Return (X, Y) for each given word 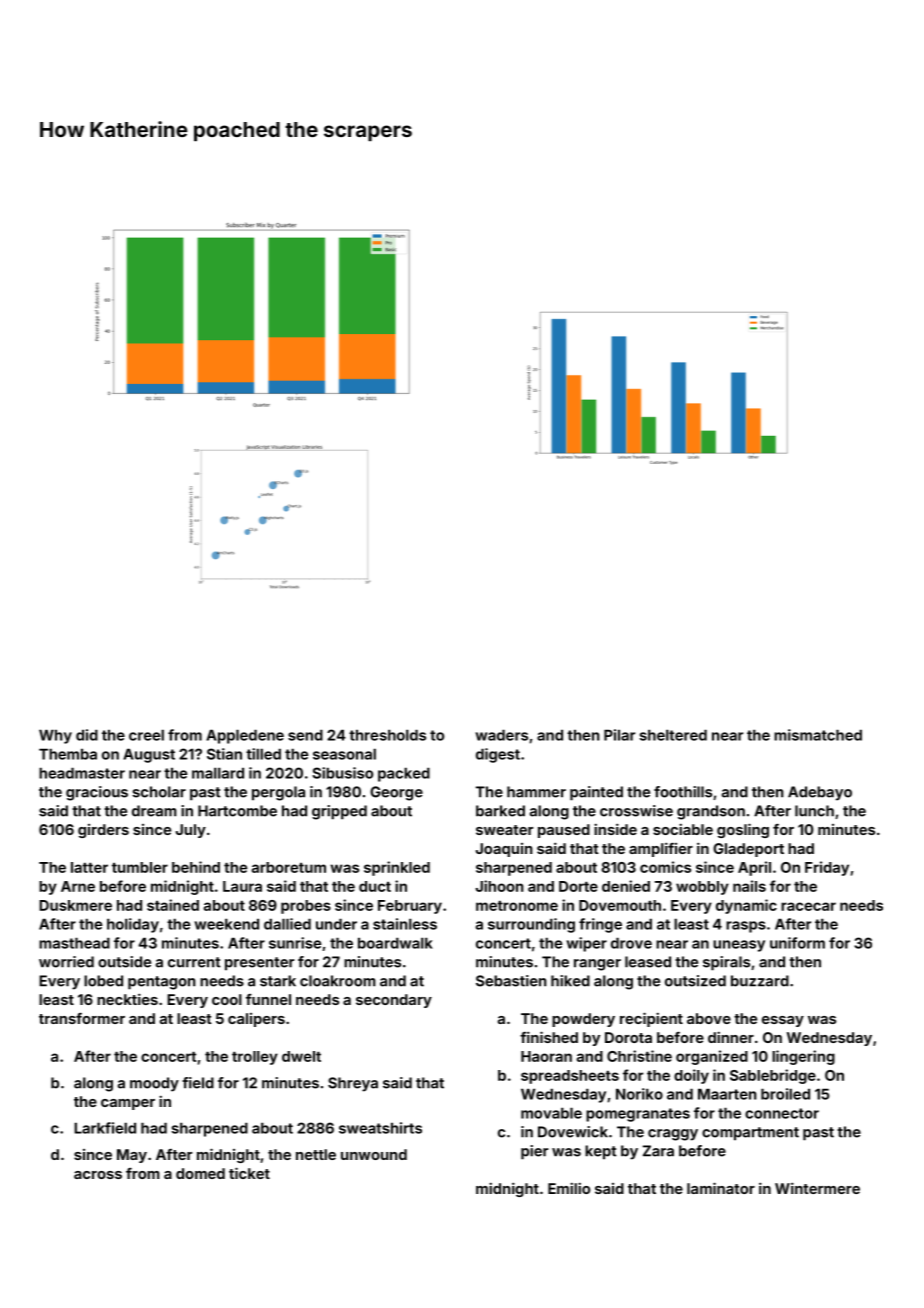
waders (501, 735)
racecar (808, 906)
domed (200, 1173)
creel (146, 735)
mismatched (818, 735)
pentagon (162, 983)
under (336, 924)
